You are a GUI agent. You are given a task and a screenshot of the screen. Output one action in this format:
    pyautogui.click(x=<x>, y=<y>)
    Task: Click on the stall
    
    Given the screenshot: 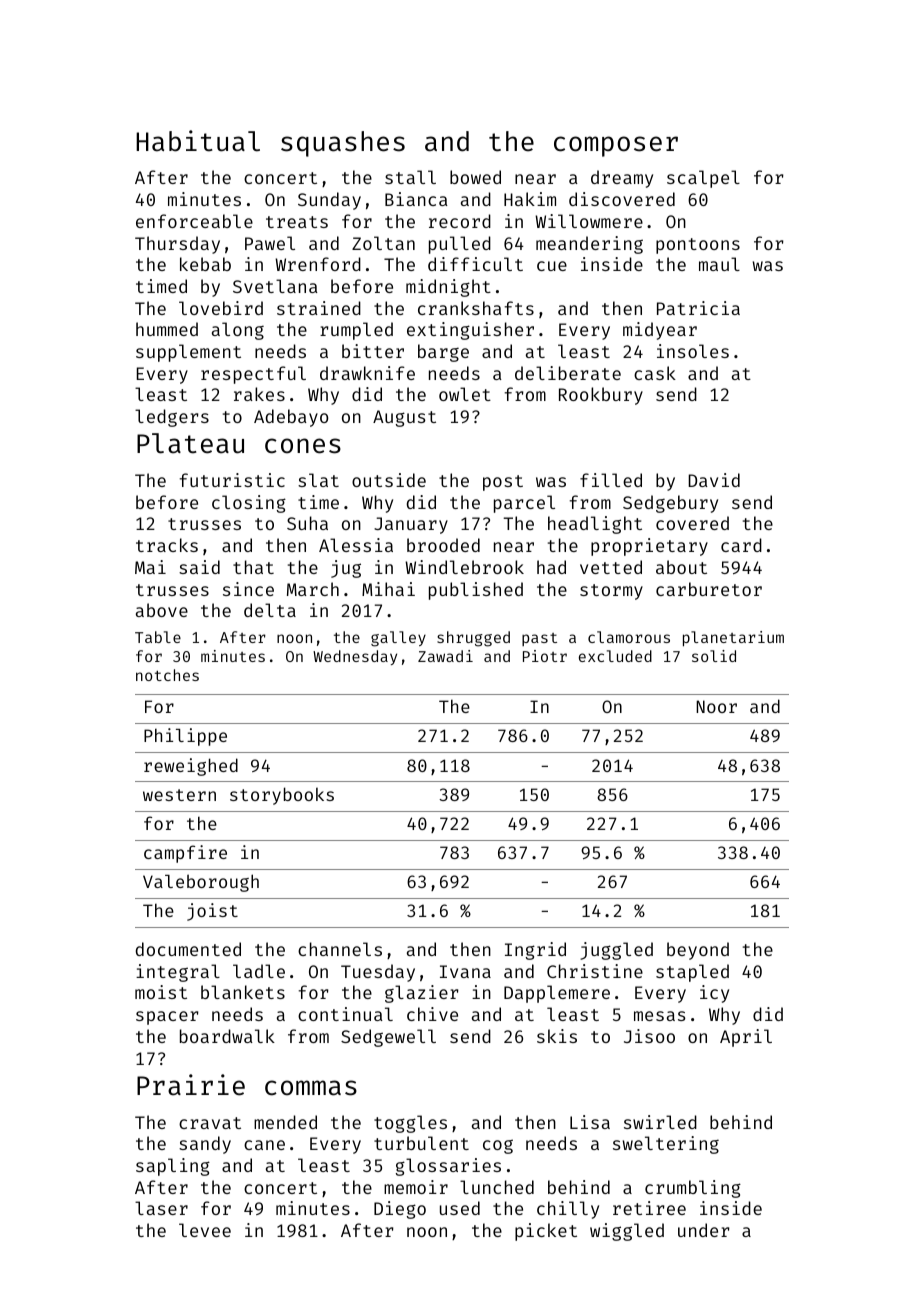 What is the action you would take?
    pyautogui.click(x=410, y=177)
